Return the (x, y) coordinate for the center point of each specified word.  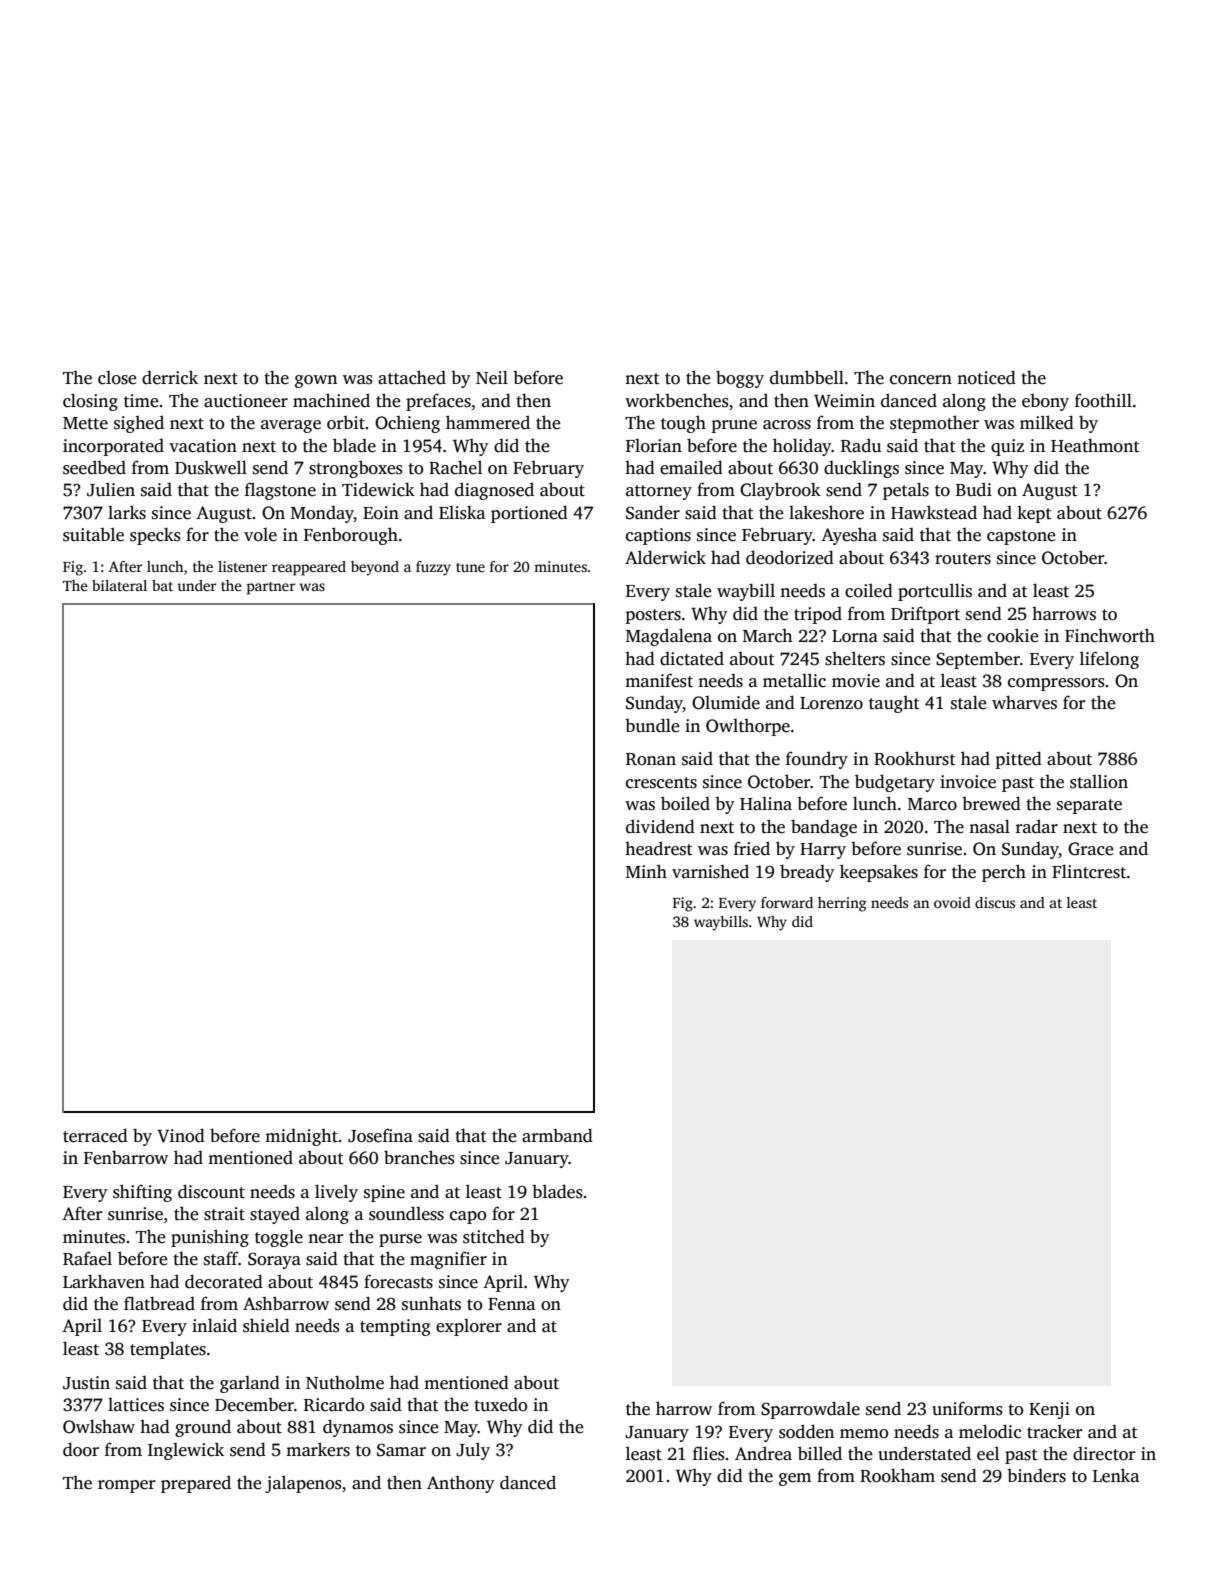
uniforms (967, 1408)
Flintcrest (1089, 871)
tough (683, 424)
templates (168, 1350)
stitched (494, 1236)
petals (906, 491)
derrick (170, 377)
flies (709, 1453)
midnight (301, 1137)
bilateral (119, 585)
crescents (661, 783)
